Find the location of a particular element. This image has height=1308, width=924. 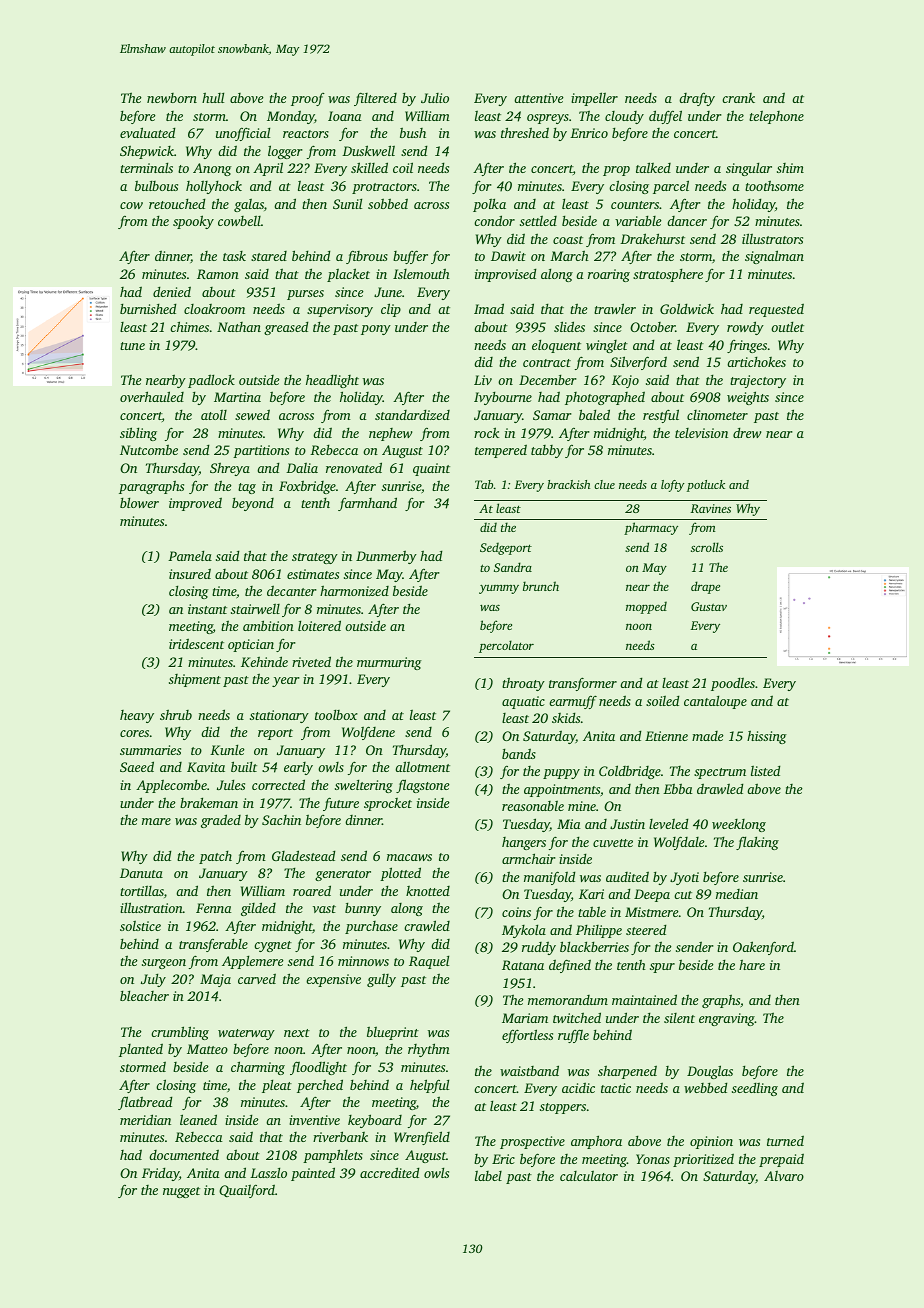

Jules is located at coordinates (231, 785).
